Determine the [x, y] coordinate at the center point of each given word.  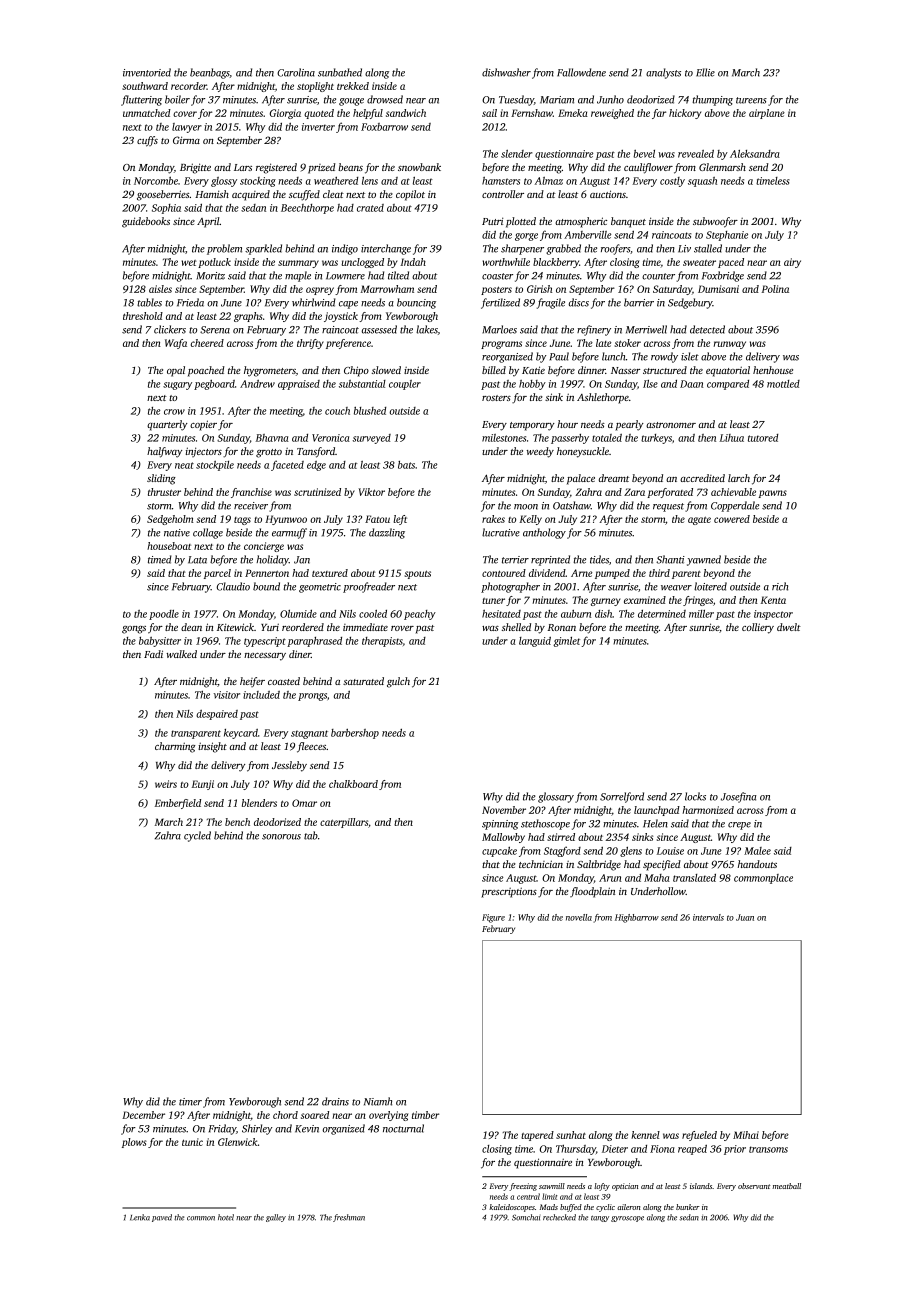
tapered [537, 1136]
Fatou [377, 519]
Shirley [257, 1129]
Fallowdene [581, 72]
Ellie [705, 72]
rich [780, 586]
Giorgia [285, 114]
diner [300, 654]
